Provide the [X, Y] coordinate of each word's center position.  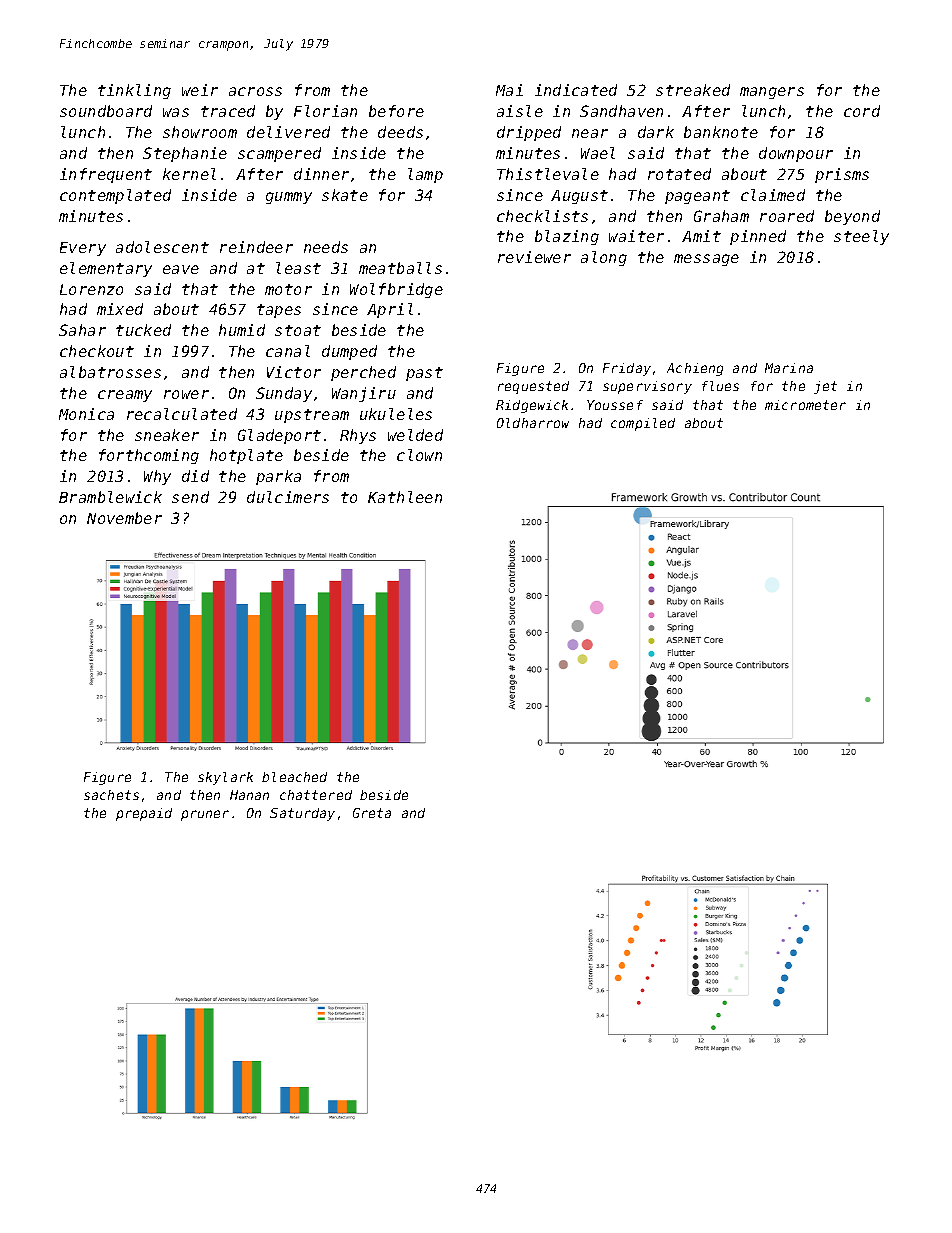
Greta [372, 813]
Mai [509, 90]
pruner [205, 815]
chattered [316, 795]
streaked [693, 90]
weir [200, 90]
